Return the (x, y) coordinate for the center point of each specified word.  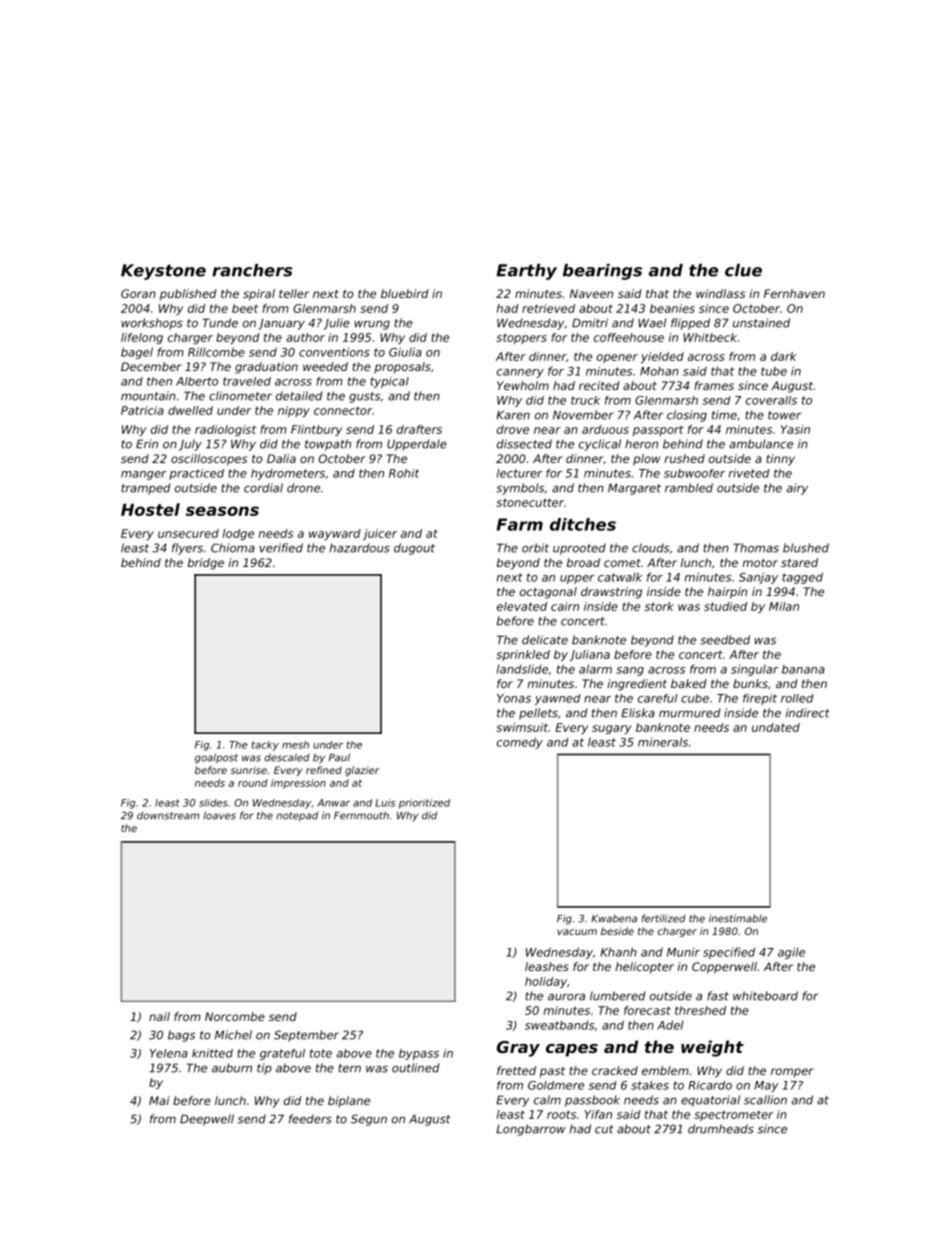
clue (743, 270)
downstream (168, 815)
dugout (414, 549)
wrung (372, 325)
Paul (339, 757)
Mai (159, 1100)
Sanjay (758, 578)
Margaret (634, 489)
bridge (206, 564)
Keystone (163, 272)
